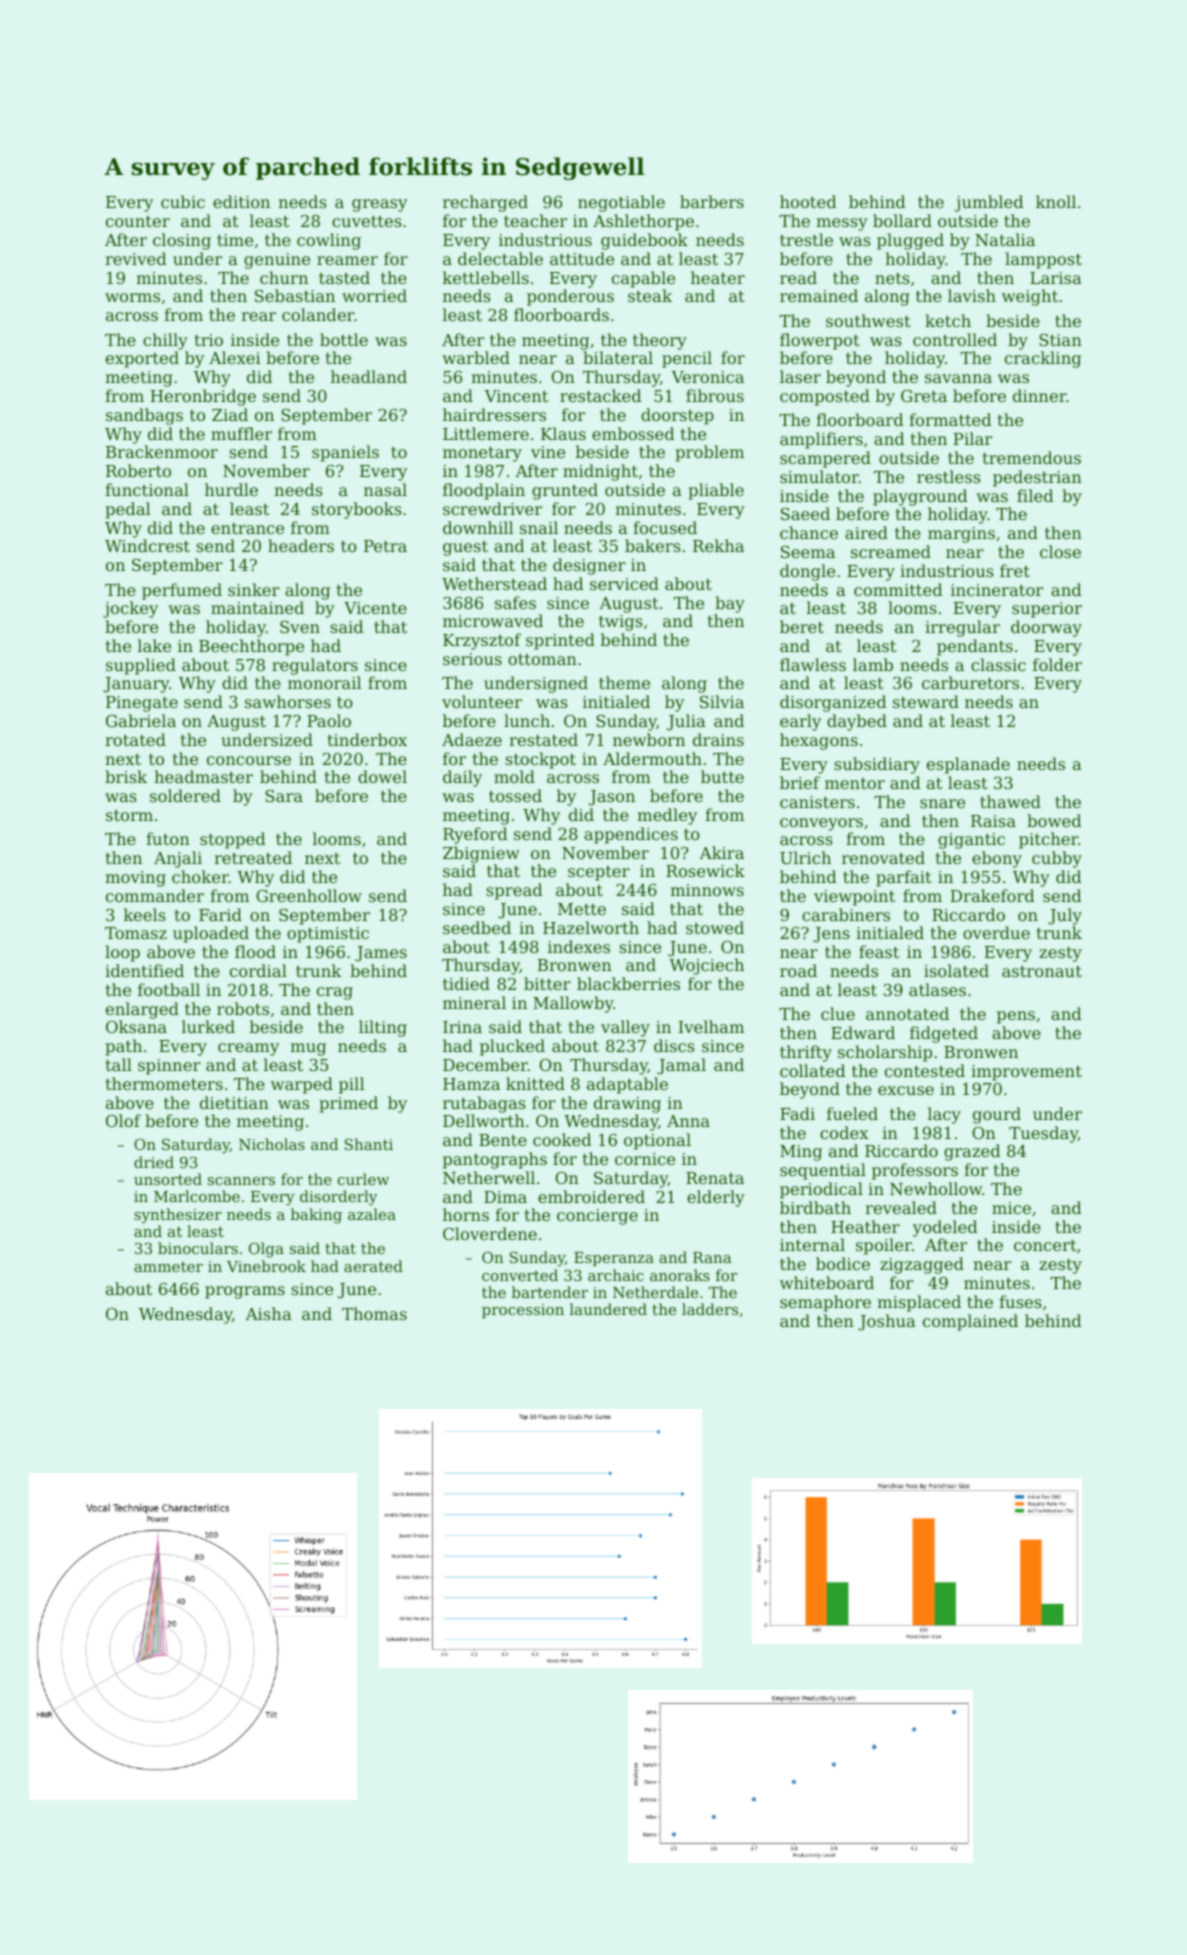 This page has height=1955, width=1187. Describe the element at coordinates (906, 1090) in the page. I see `excuse` at that location.
